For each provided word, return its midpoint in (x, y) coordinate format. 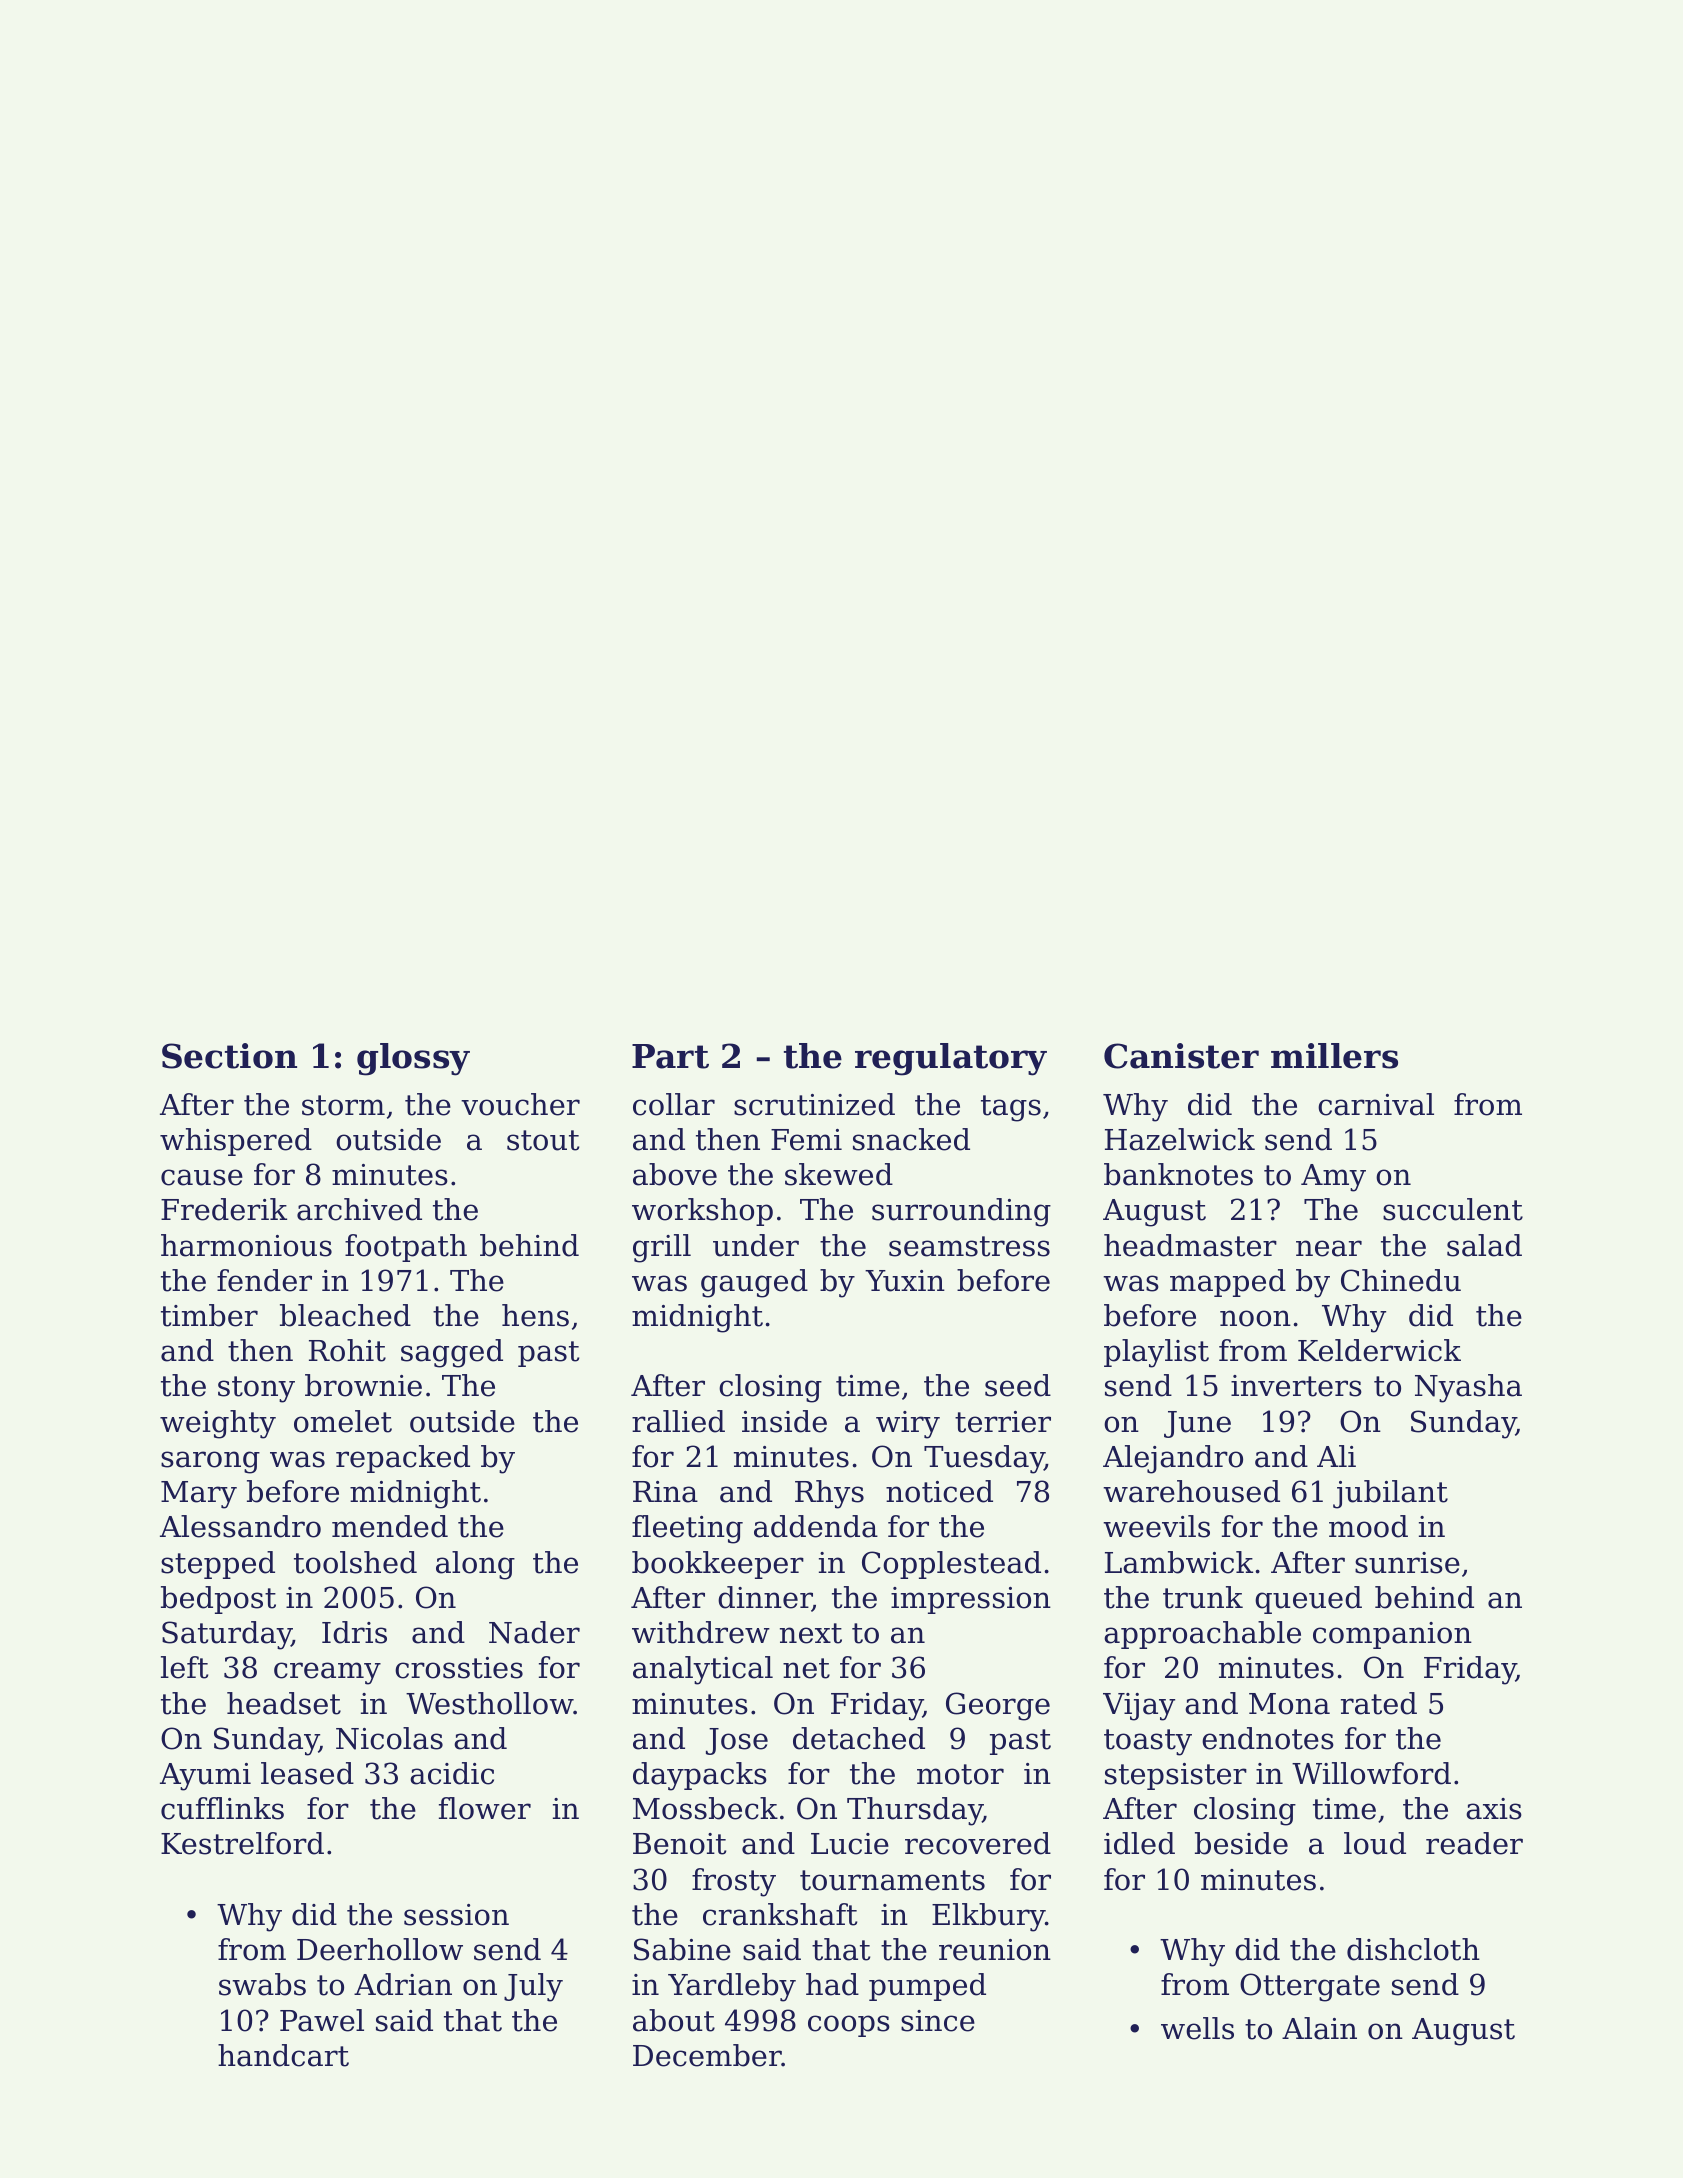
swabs (262, 1984)
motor (960, 1774)
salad (1484, 1245)
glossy (413, 1059)
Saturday (227, 1635)
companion (1392, 1635)
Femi (806, 1140)
